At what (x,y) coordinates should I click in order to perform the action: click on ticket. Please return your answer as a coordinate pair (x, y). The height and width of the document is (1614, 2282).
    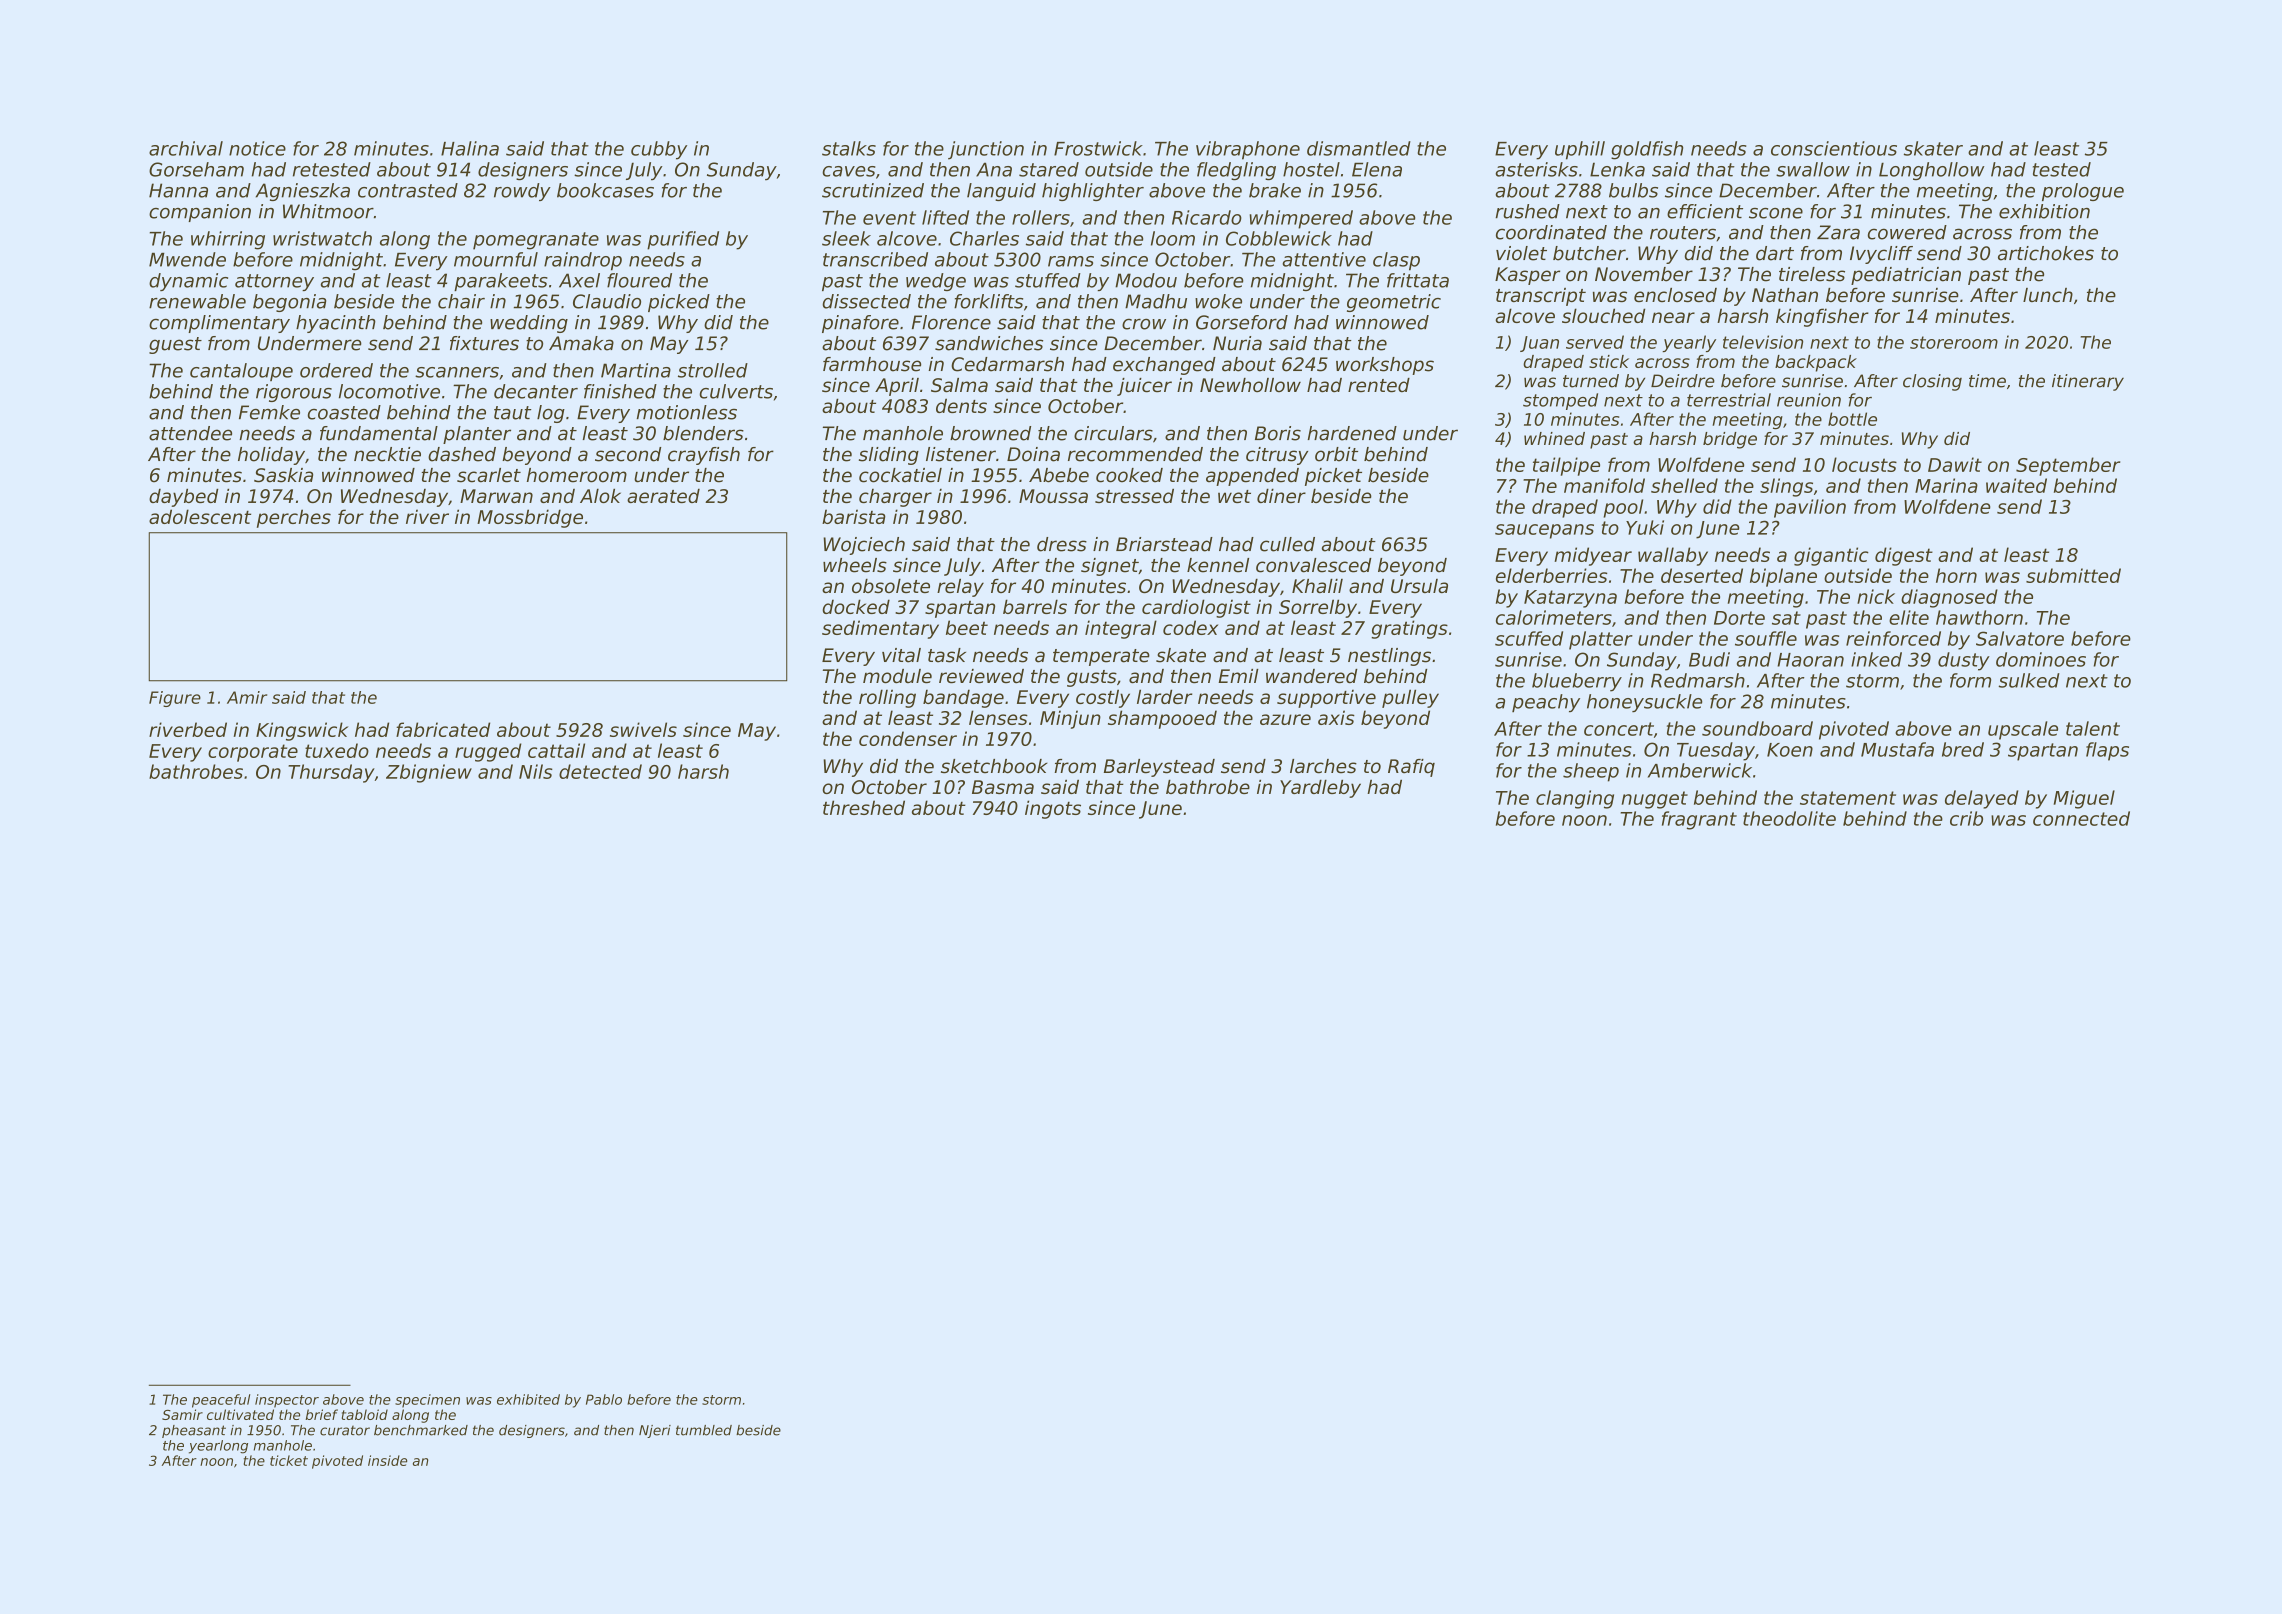
    Looking at the image, I should click on (289, 1460).
